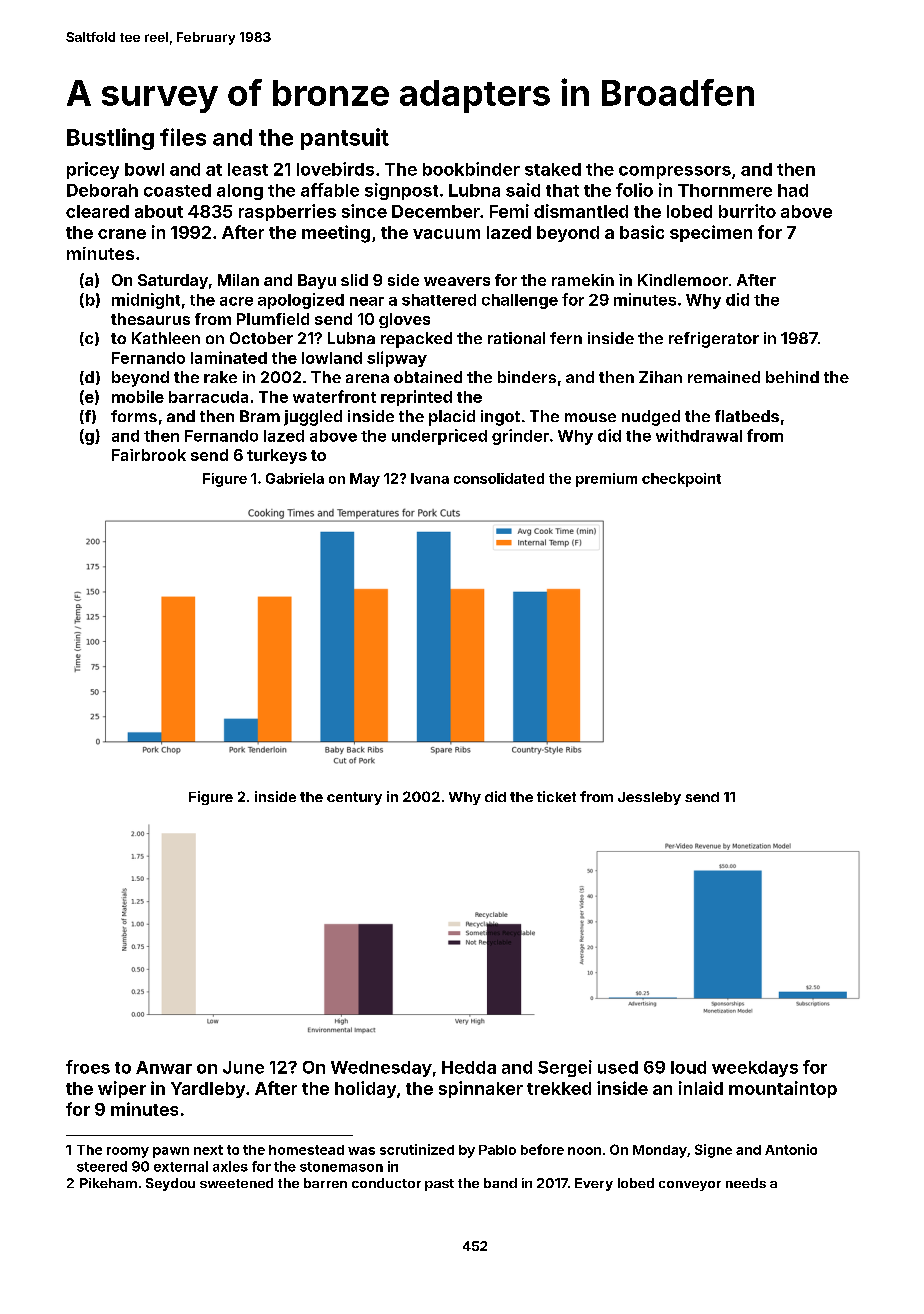  What do you see at coordinates (171, 1152) in the screenshot?
I see `pawn` at bounding box center [171, 1152].
